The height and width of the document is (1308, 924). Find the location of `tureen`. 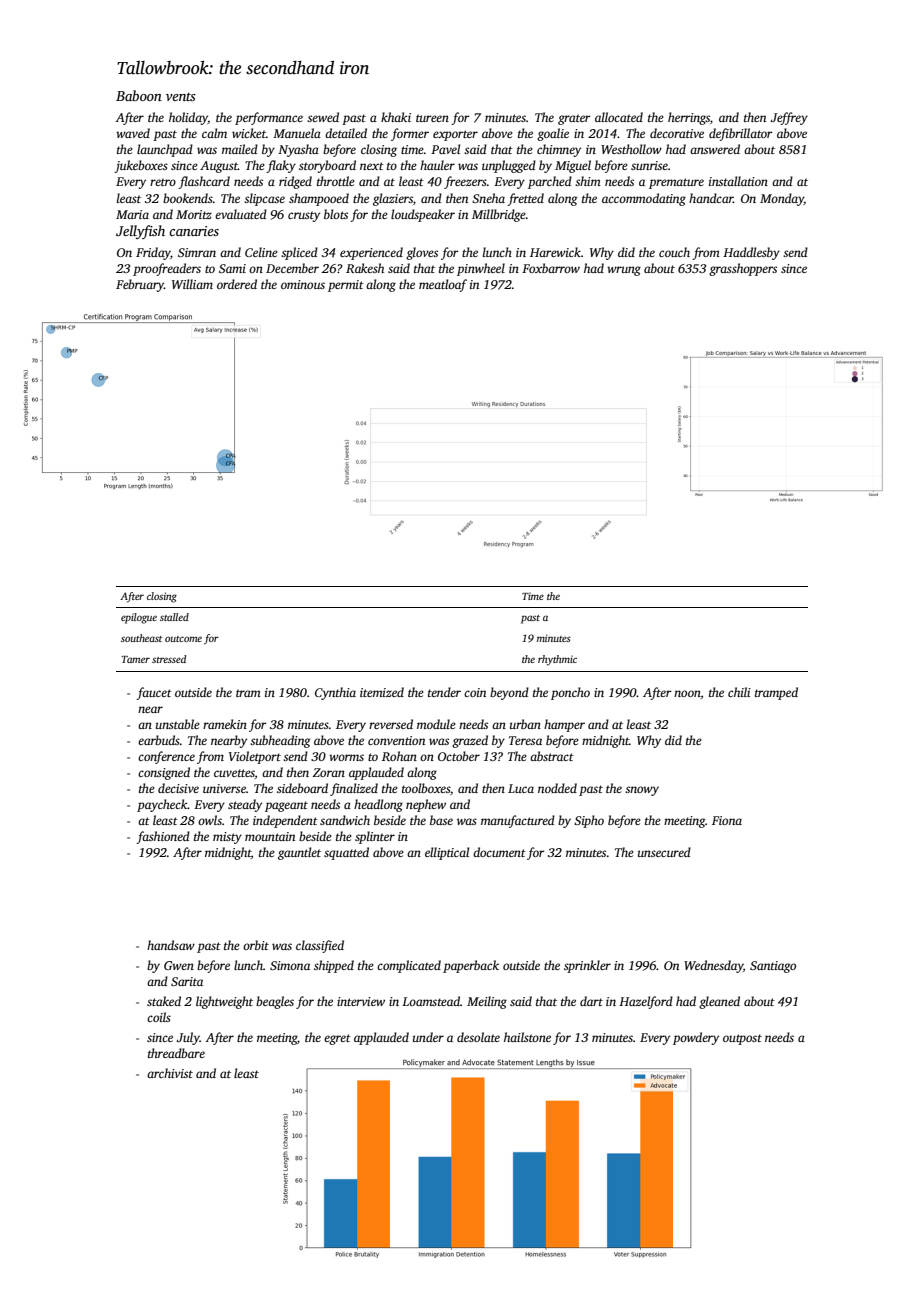

tureen is located at coordinates (432, 118).
